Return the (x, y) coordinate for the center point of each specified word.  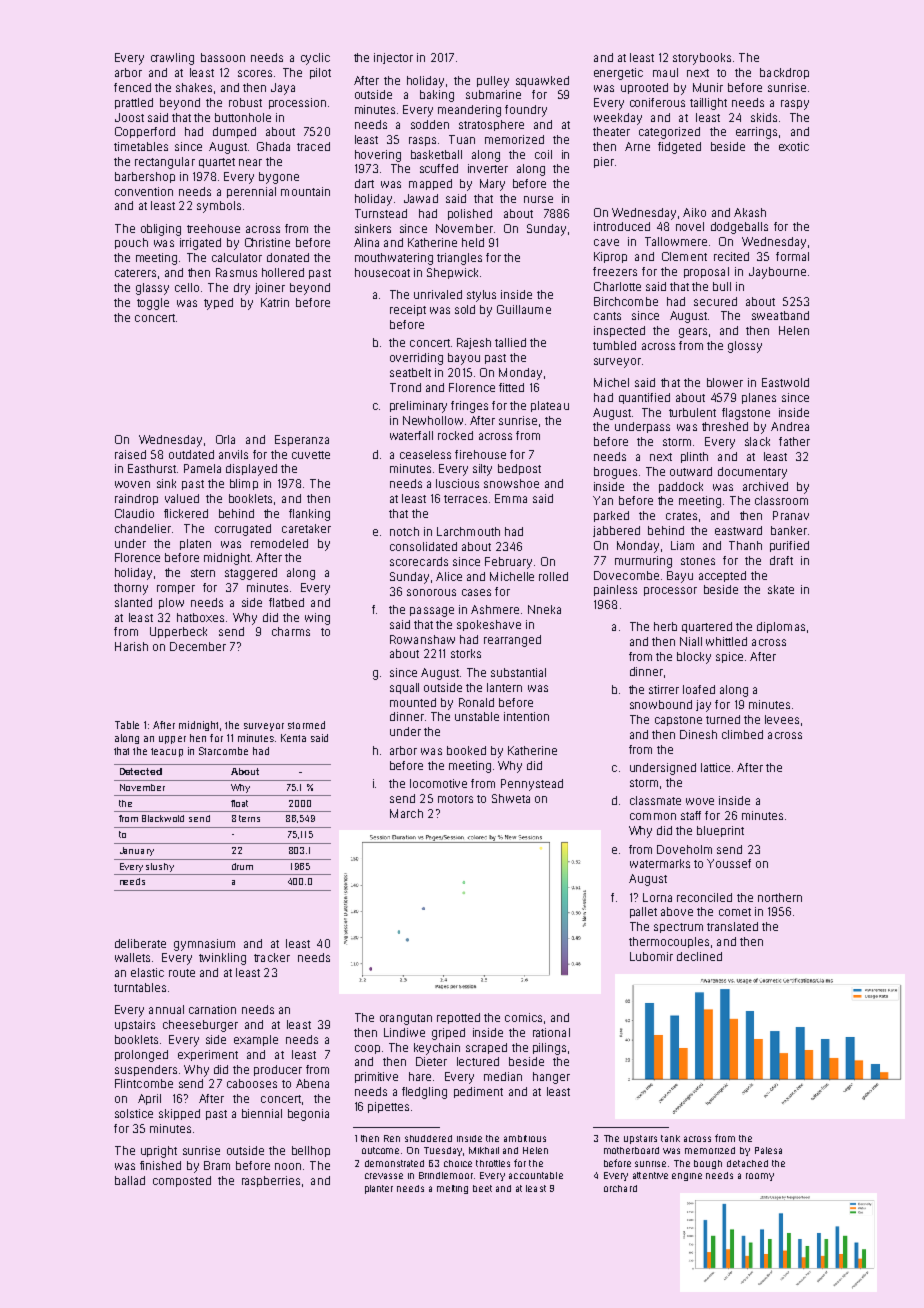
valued (182, 498)
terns (249, 818)
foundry (526, 111)
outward (691, 471)
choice (458, 1163)
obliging (161, 230)
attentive (650, 1175)
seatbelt (410, 372)
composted (182, 1181)
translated (732, 926)
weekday (618, 119)
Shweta (511, 798)
